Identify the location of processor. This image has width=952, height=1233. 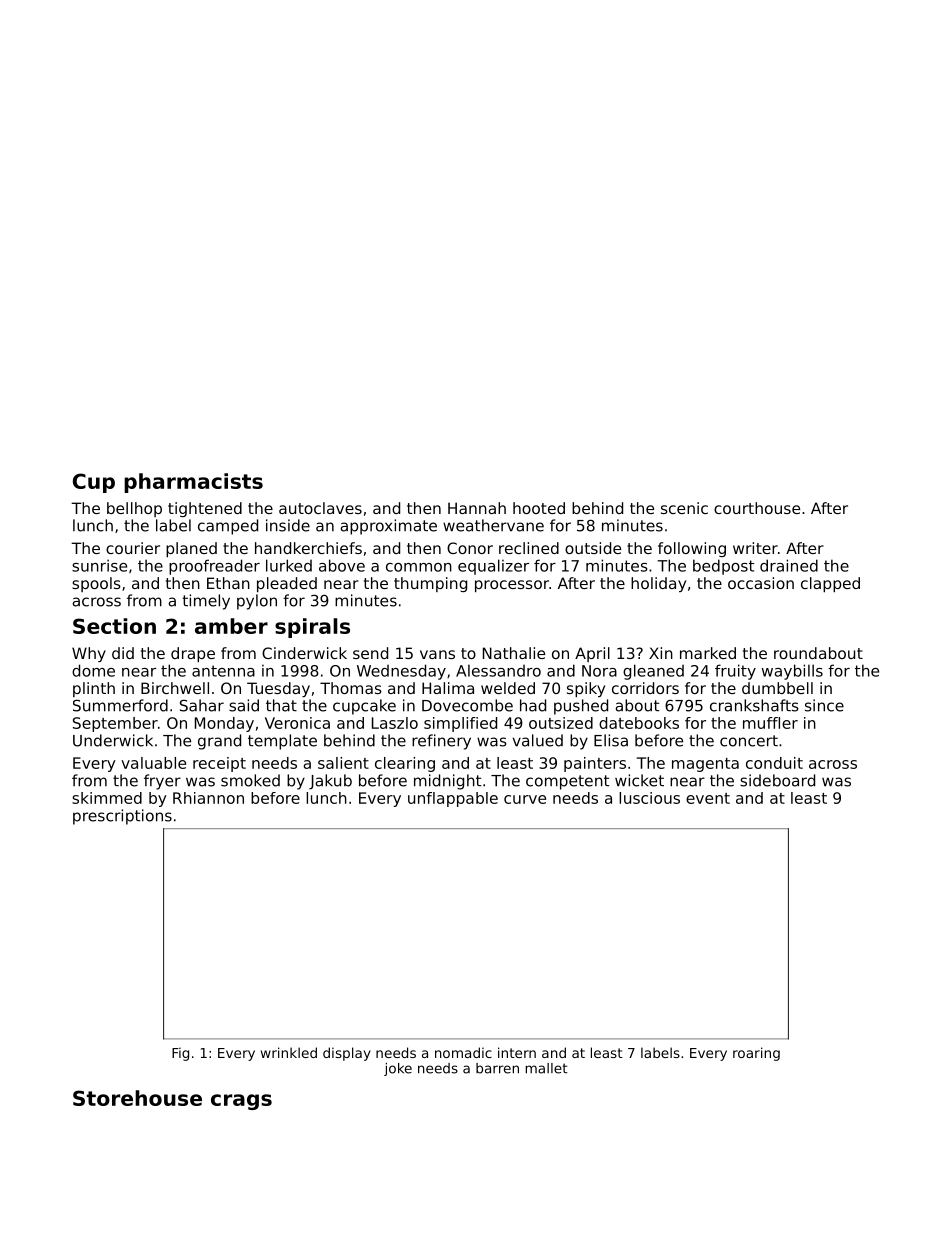
(512, 586).
